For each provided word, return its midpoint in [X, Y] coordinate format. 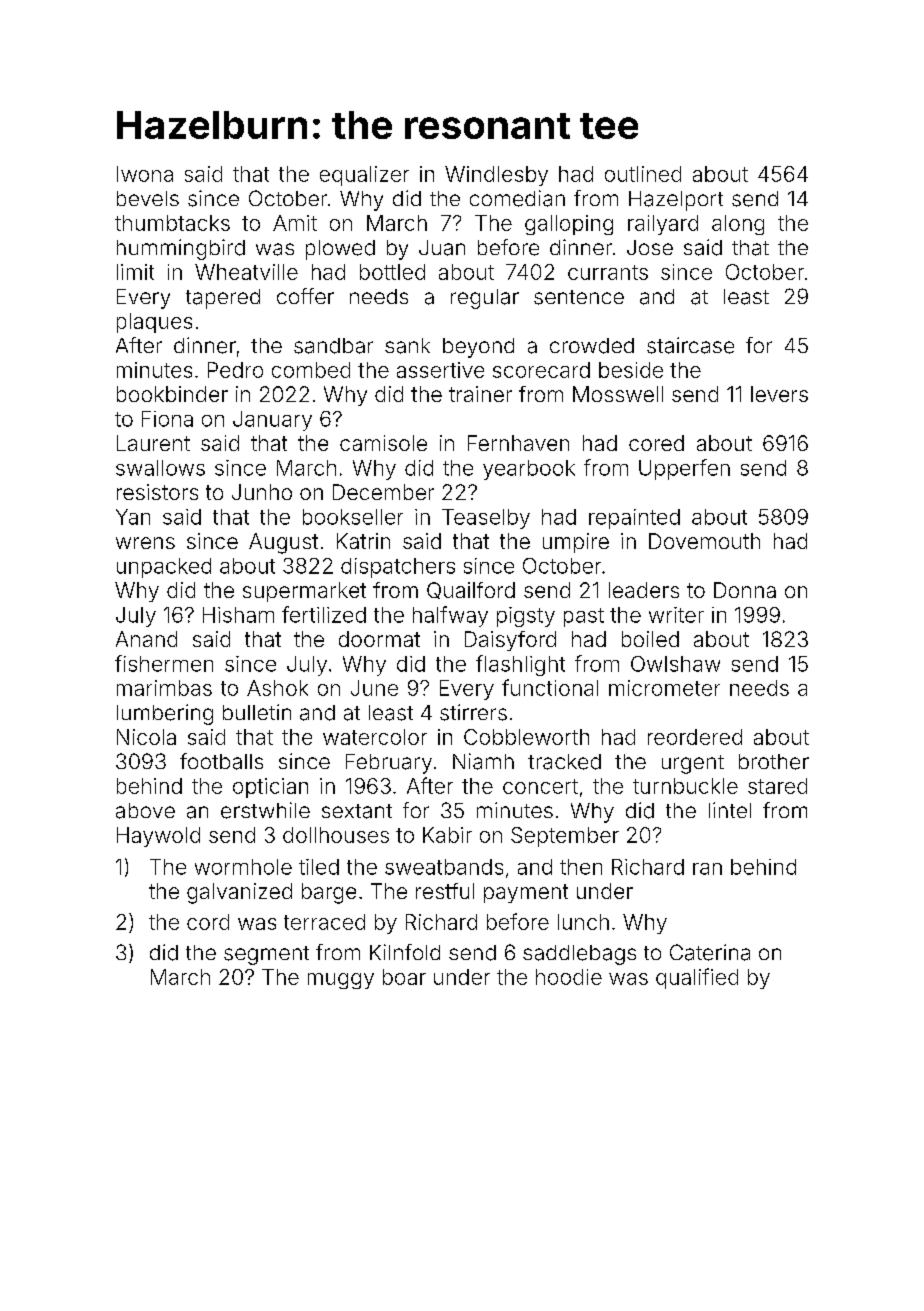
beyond [478, 348]
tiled [319, 867]
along [738, 225]
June [374, 688]
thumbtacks [172, 223]
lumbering [165, 714]
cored [656, 443]
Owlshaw [675, 664]
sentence [579, 297]
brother [774, 762]
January [272, 421]
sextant [357, 811]
